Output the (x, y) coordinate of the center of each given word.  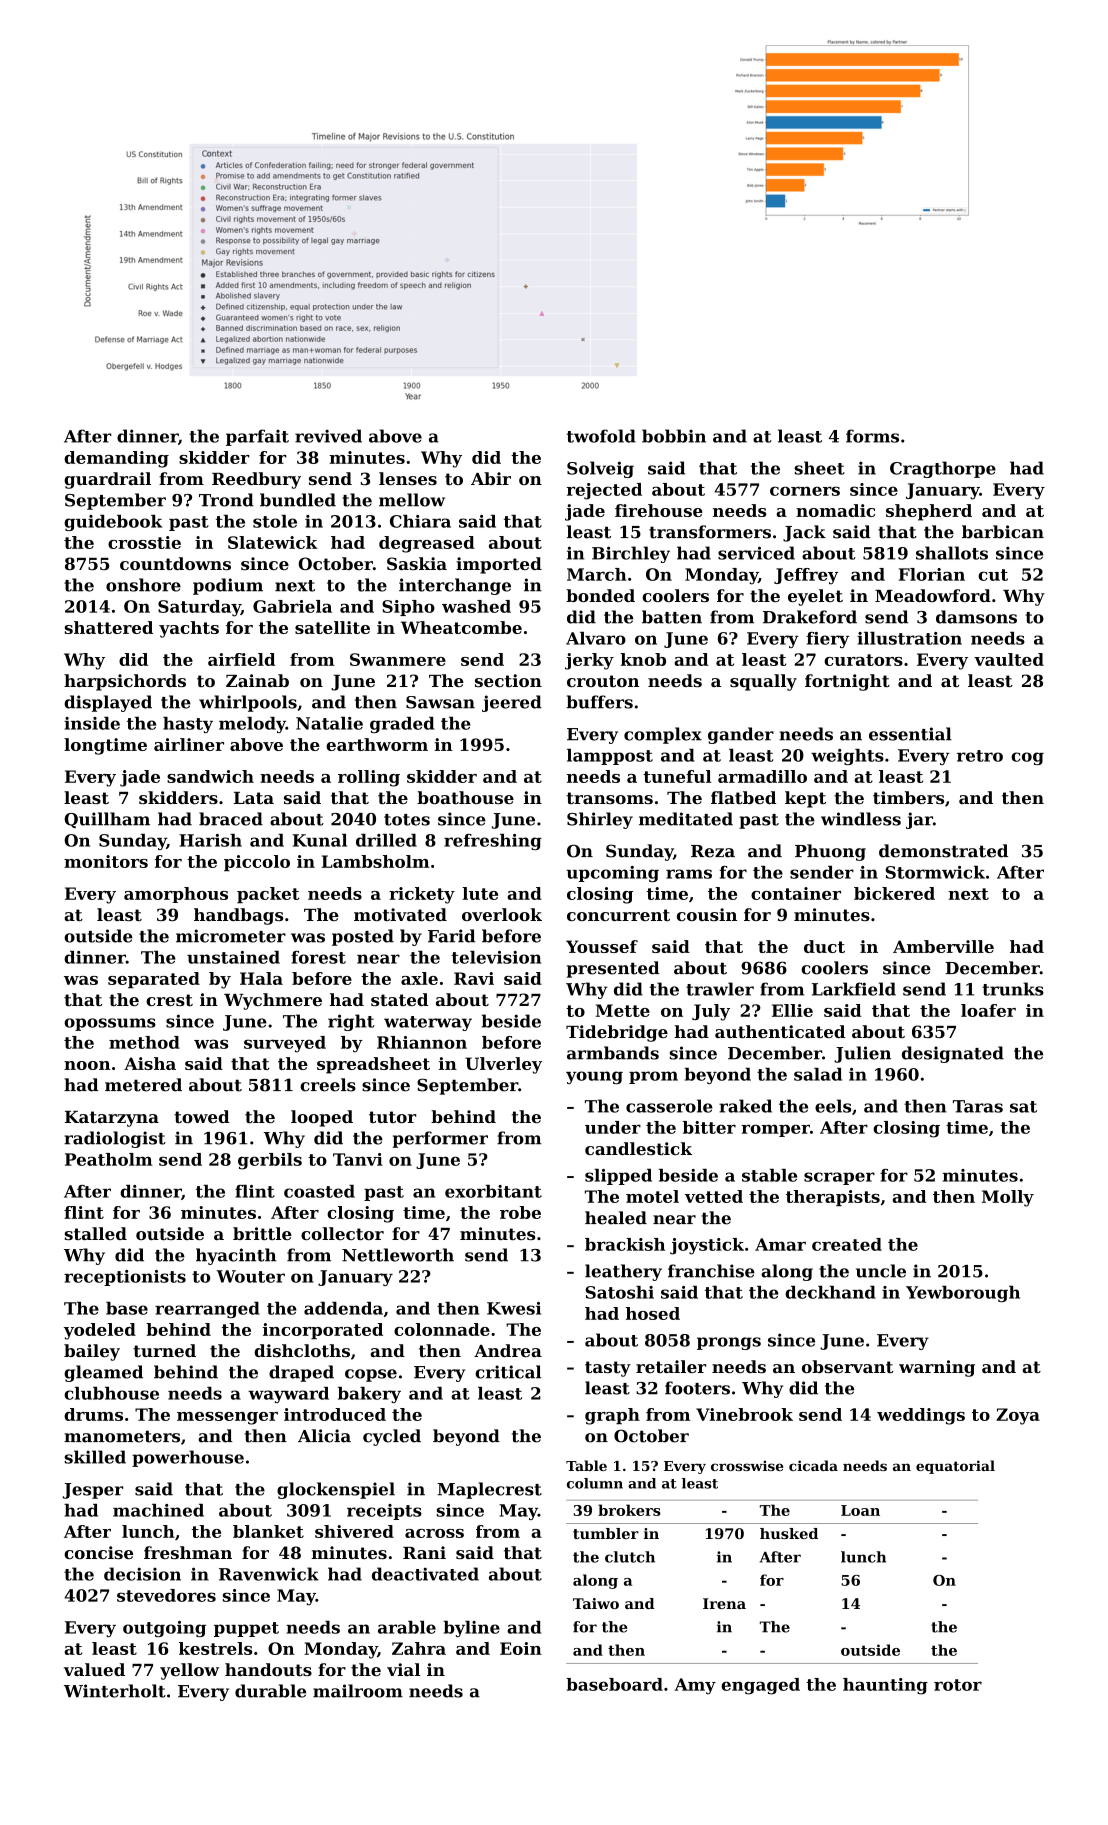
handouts (268, 1669)
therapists (833, 1198)
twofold (601, 436)
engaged (760, 1686)
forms (872, 436)
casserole (669, 1106)
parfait (257, 437)
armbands (613, 1053)
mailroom (358, 1691)
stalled (96, 1233)
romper (775, 1130)
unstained (233, 957)
